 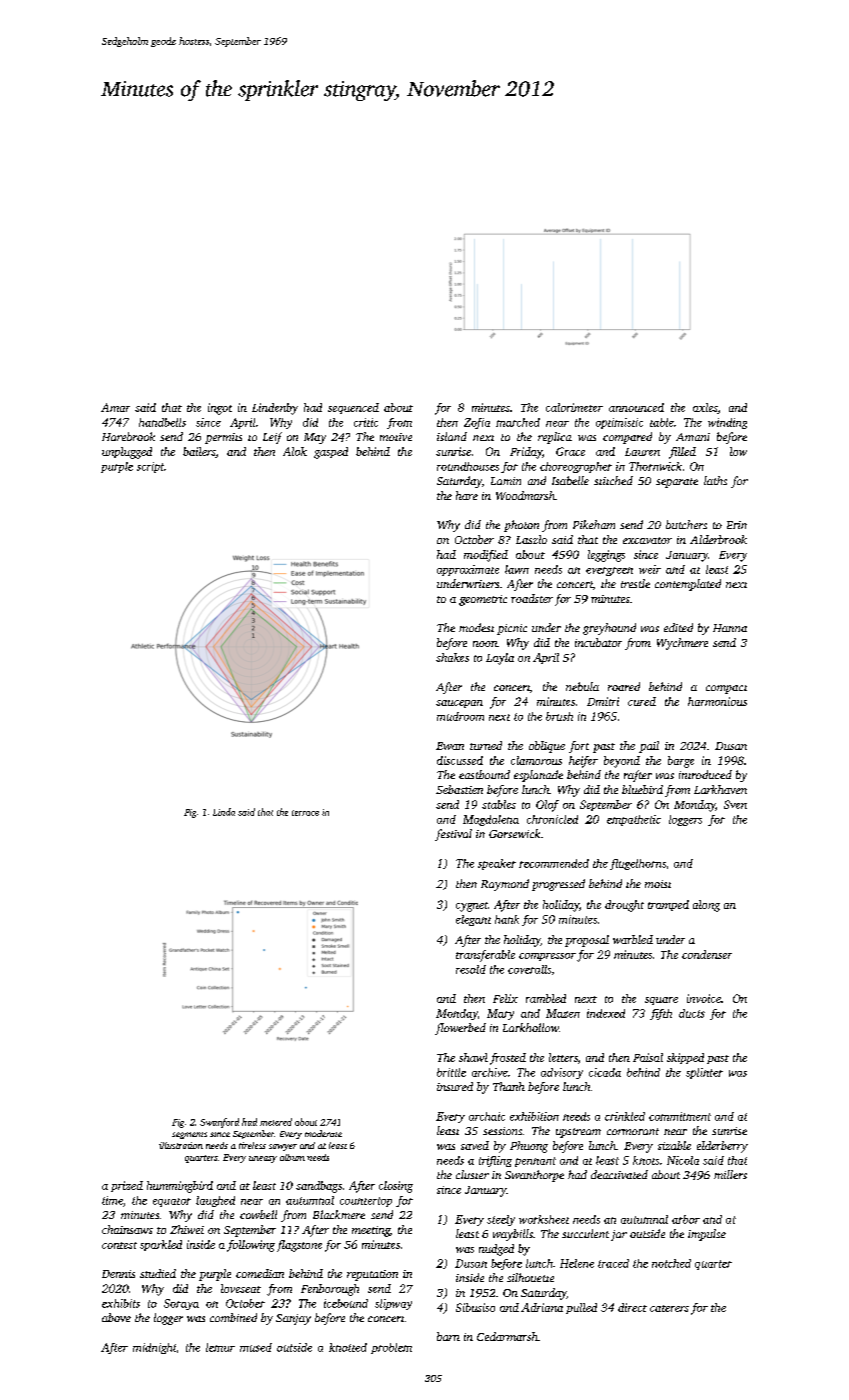 I want to click on optimistic, so click(x=619, y=423).
